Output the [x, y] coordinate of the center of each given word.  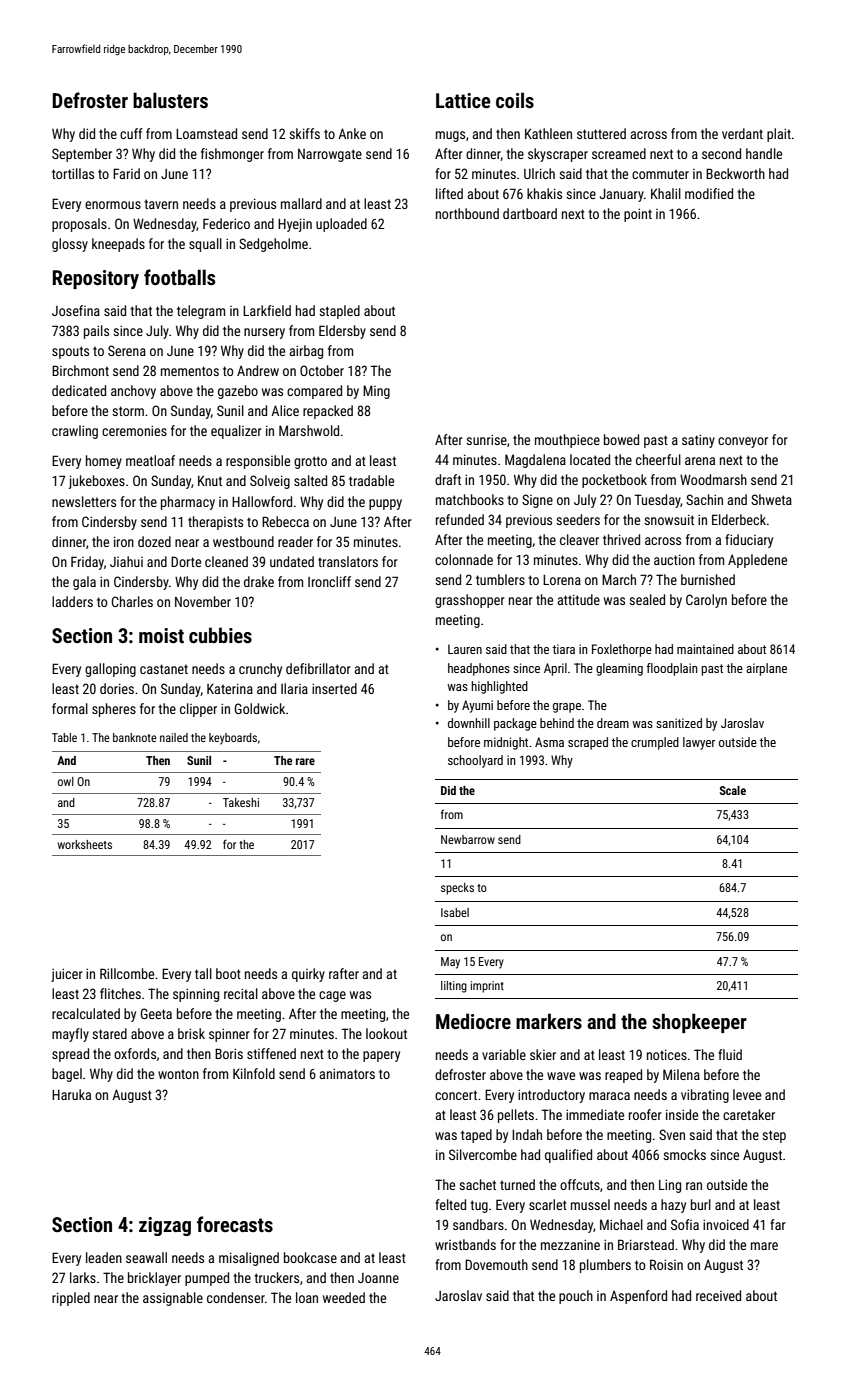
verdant [742, 133]
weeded [344, 1297]
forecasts [235, 1224]
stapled [339, 312]
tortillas [73, 173]
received [718, 1295]
